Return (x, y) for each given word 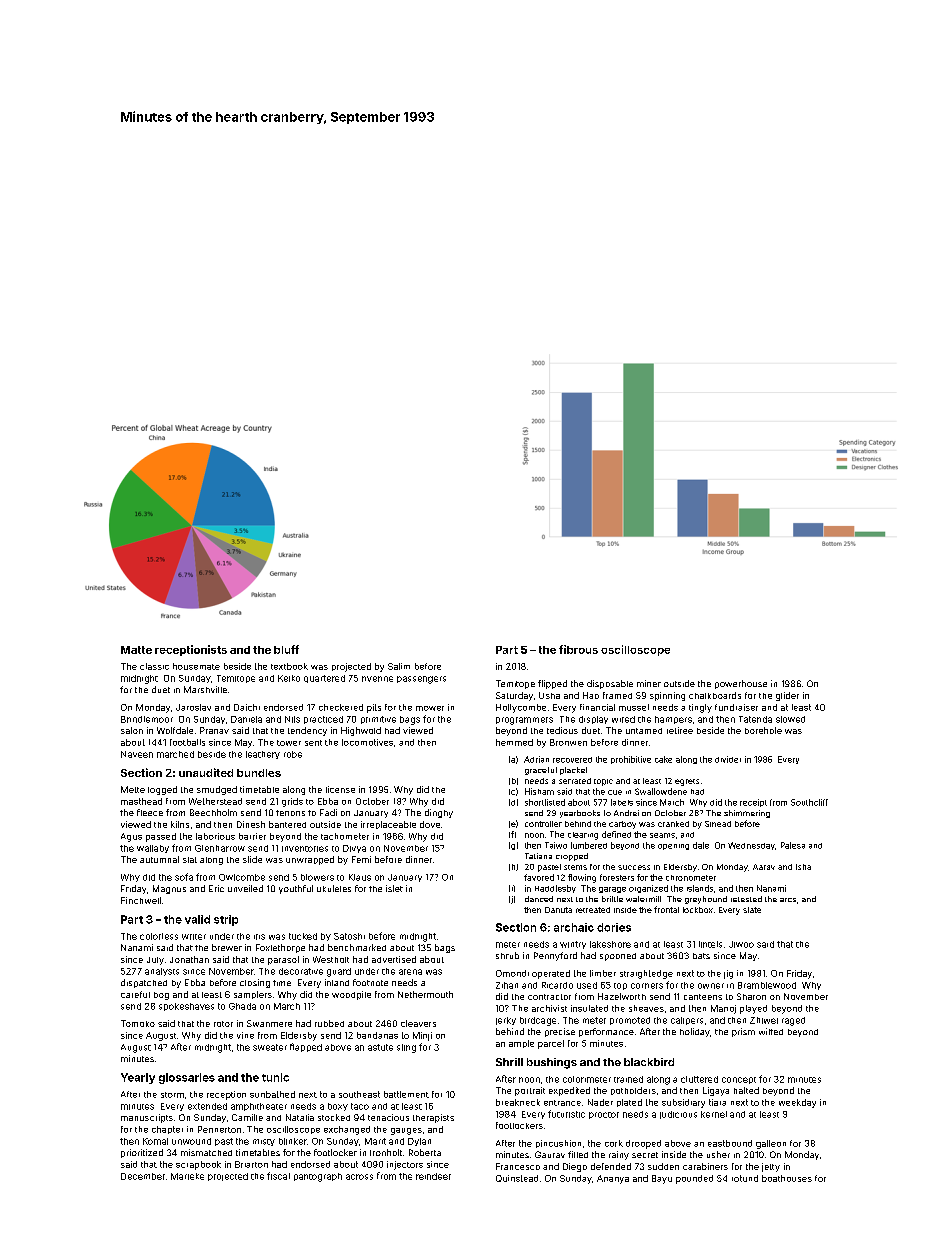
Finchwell (141, 900)
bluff (286, 649)
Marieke (187, 1176)
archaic (574, 927)
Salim (399, 666)
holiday (695, 1032)
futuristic (566, 1114)
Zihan (507, 985)
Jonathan (189, 959)
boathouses (787, 1178)
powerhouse (741, 684)
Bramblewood (767, 985)
